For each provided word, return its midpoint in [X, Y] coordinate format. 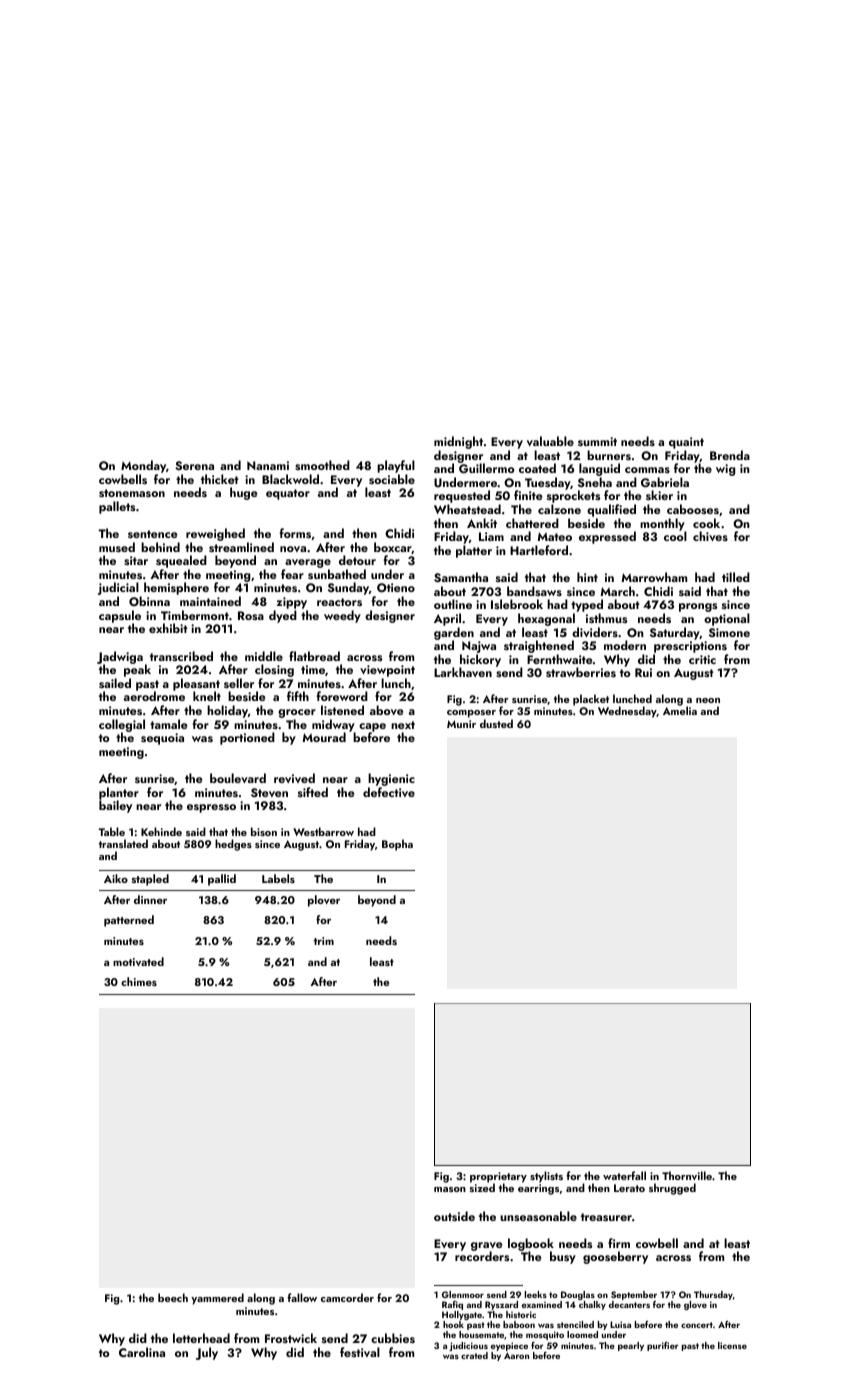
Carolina [142, 1352]
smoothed [322, 465]
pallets [117, 507]
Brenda [730, 455]
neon [708, 700]
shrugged [672, 1189]
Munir [461, 724]
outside [454, 1216]
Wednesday [627, 712]
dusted [496, 723]
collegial [122, 726]
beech [173, 1297]
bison [264, 831]
